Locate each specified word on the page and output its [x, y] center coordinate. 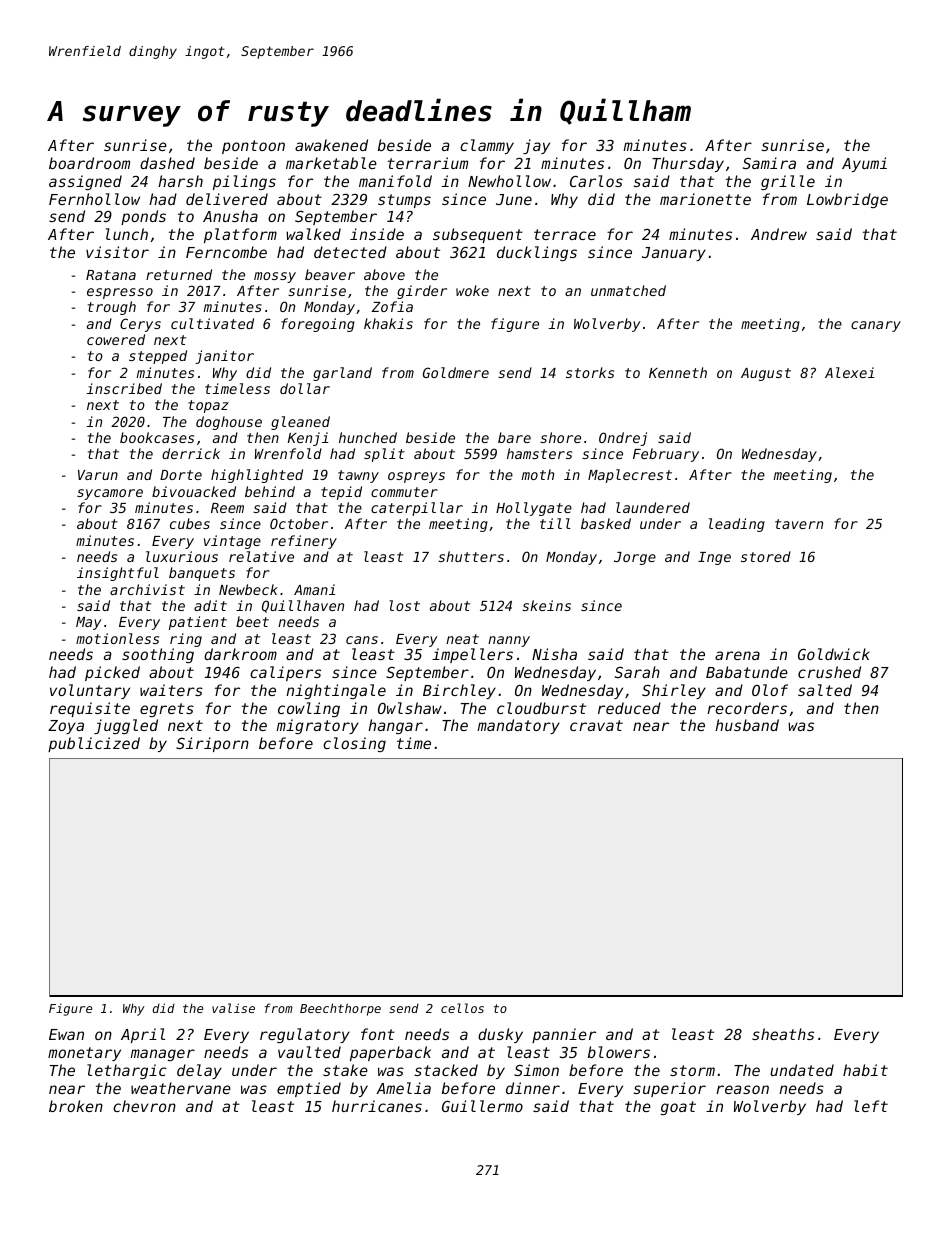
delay [199, 1071]
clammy [487, 146]
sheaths [783, 1034]
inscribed [124, 388]
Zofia [392, 306]
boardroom [89, 163]
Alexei [849, 372]
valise [233, 1008]
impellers [472, 655]
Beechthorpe [340, 1009]
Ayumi [864, 164]
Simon [536, 1070]
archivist [147, 589]
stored [766, 556]
